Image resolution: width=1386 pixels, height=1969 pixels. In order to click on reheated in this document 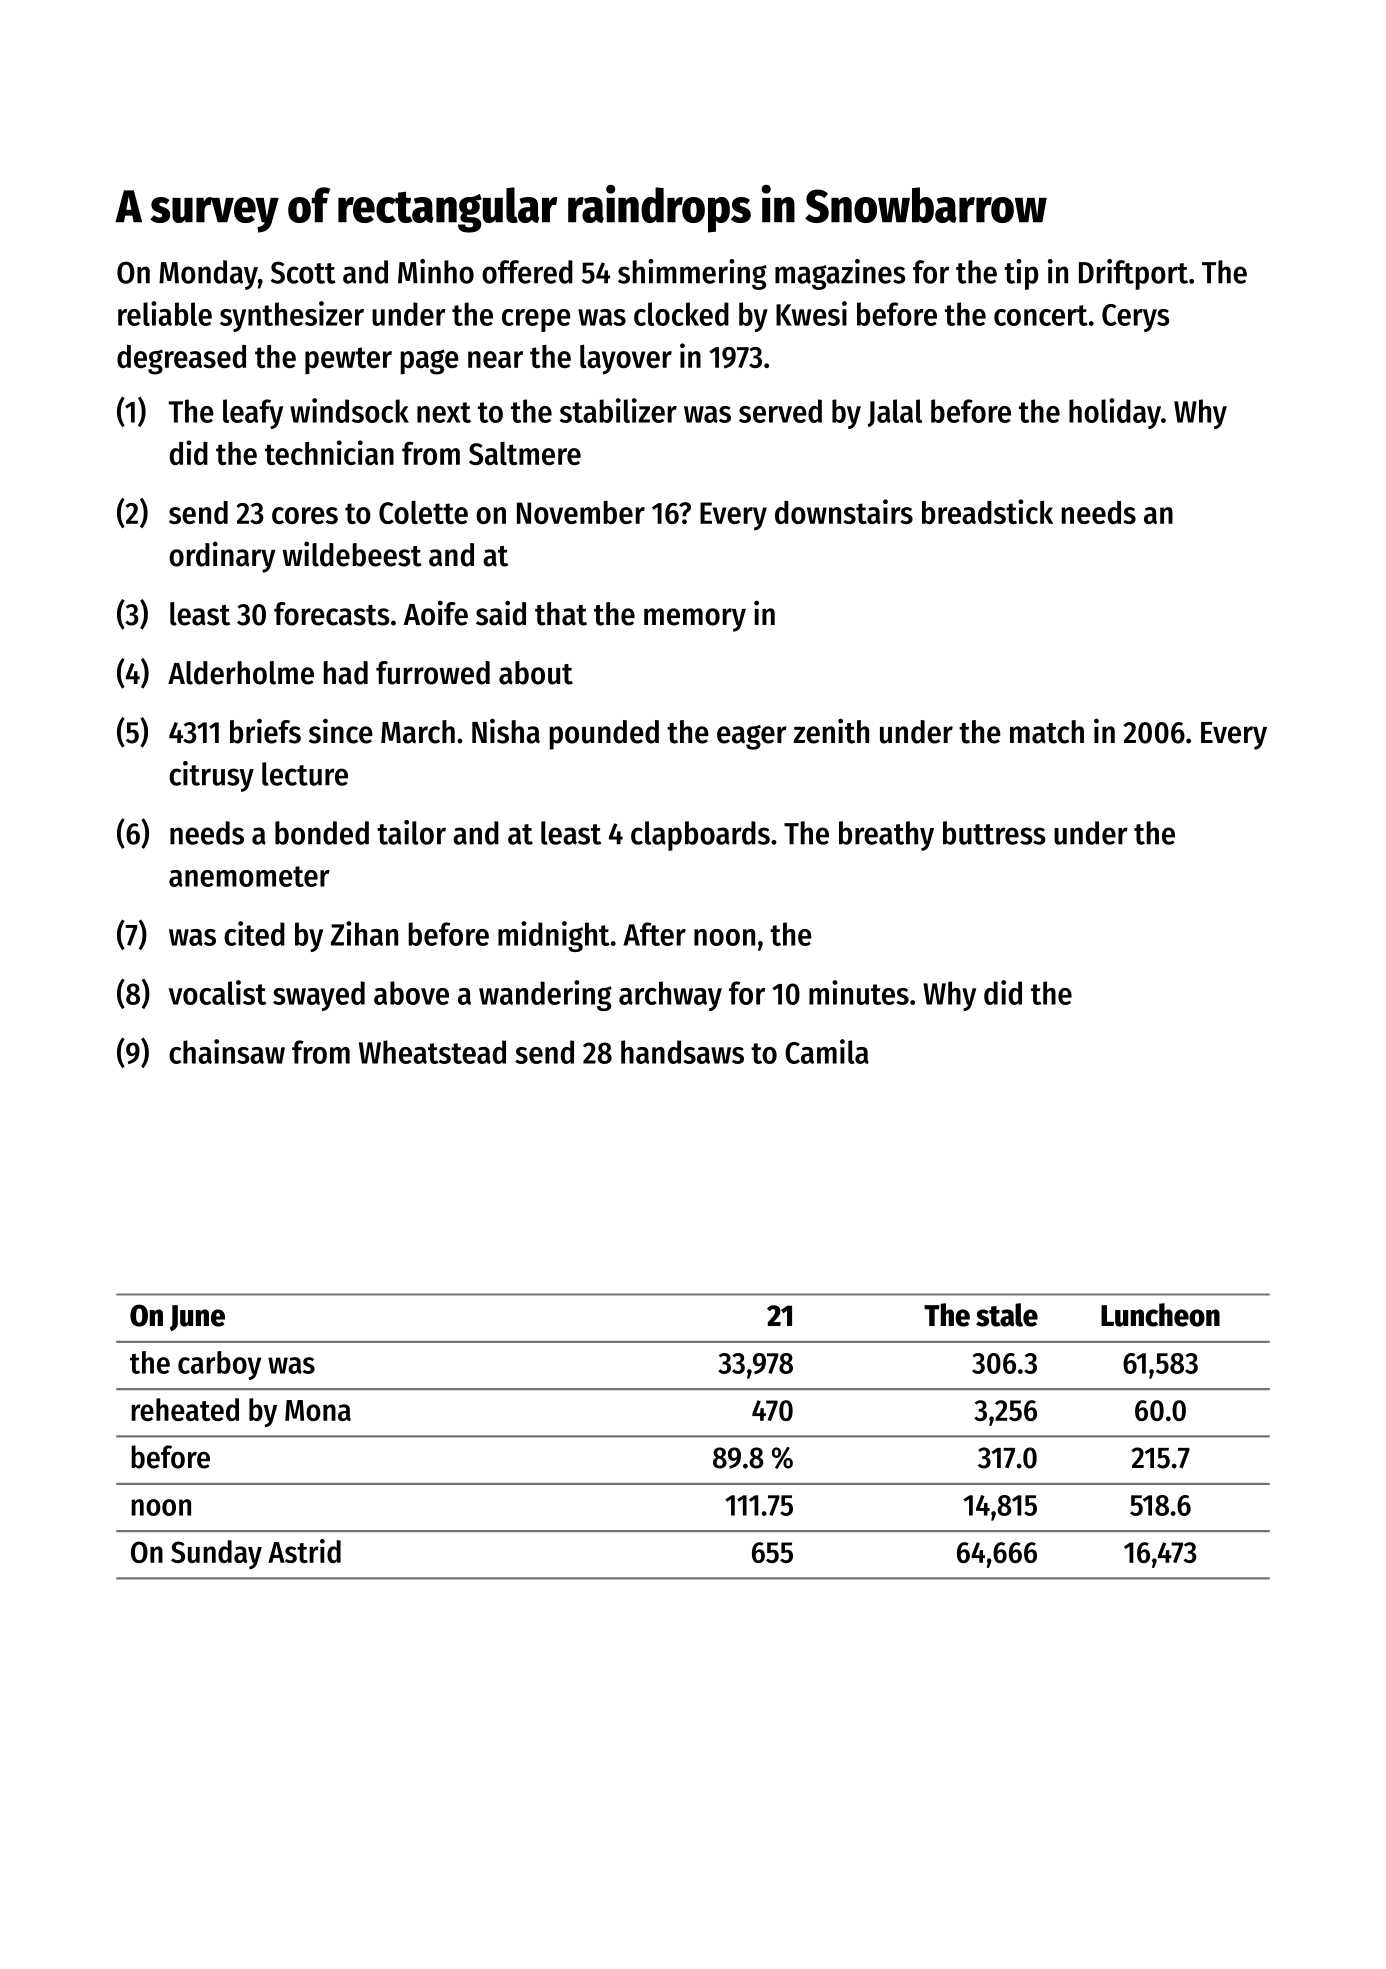, I will do `click(185, 1409)`.
